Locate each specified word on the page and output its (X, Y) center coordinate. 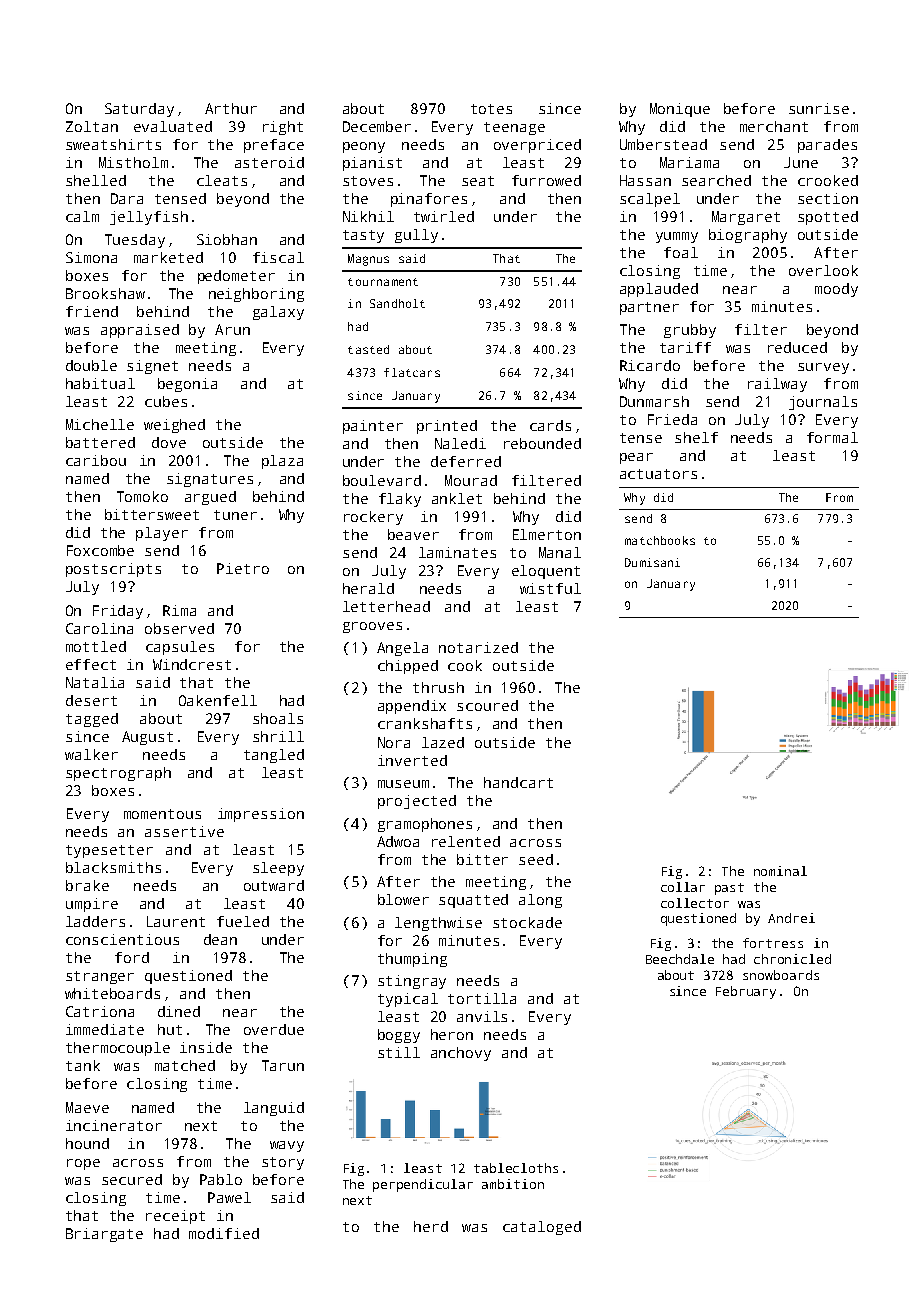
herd (431, 1226)
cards (550, 425)
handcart (518, 782)
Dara (127, 198)
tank (83, 1065)
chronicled (792, 959)
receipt (175, 1217)
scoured (487, 705)
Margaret (746, 218)
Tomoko (142, 496)
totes (491, 109)
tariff (685, 347)
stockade (527, 922)
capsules (180, 648)
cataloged (542, 1228)
